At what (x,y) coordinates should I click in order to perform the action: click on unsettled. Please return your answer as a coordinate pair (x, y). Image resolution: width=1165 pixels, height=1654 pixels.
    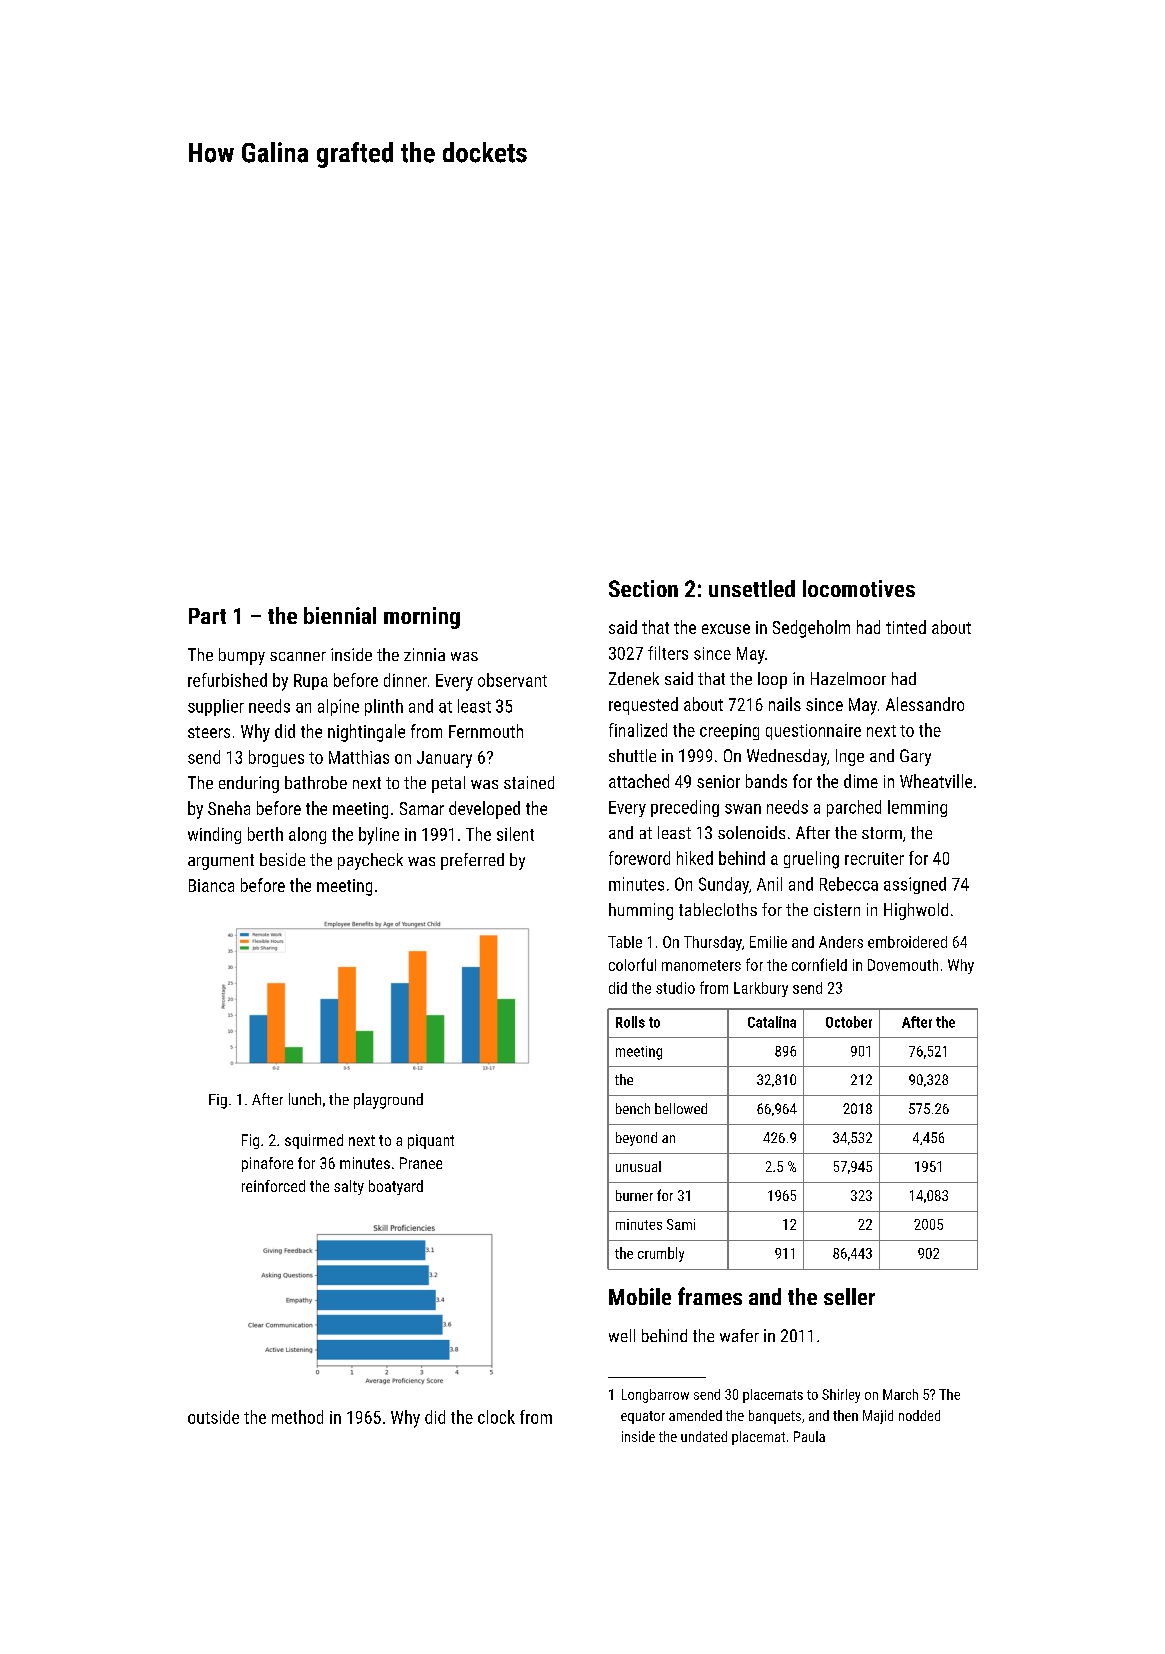
    Looking at the image, I should click on (752, 588).
